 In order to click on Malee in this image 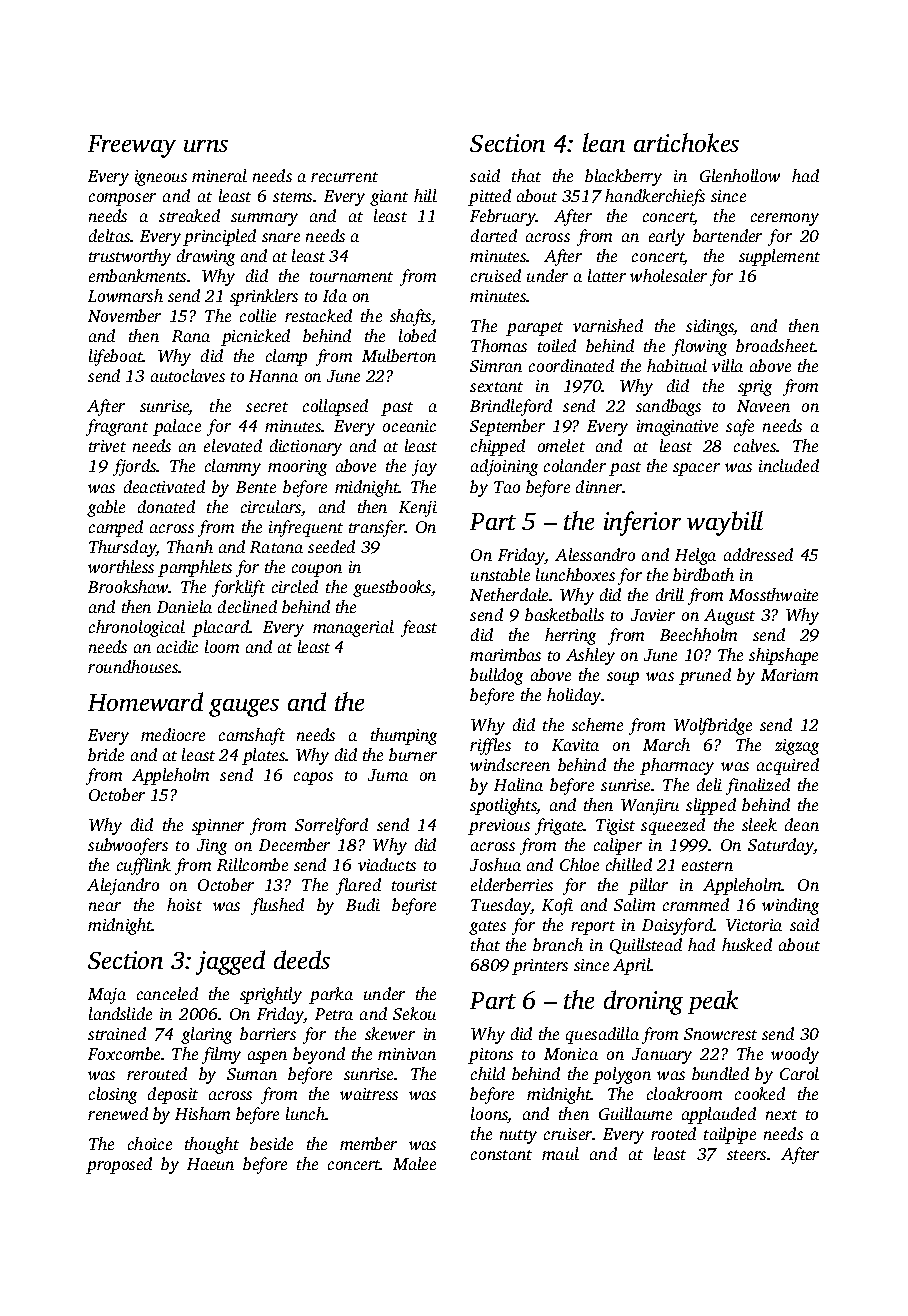, I will do `click(414, 1163)`.
